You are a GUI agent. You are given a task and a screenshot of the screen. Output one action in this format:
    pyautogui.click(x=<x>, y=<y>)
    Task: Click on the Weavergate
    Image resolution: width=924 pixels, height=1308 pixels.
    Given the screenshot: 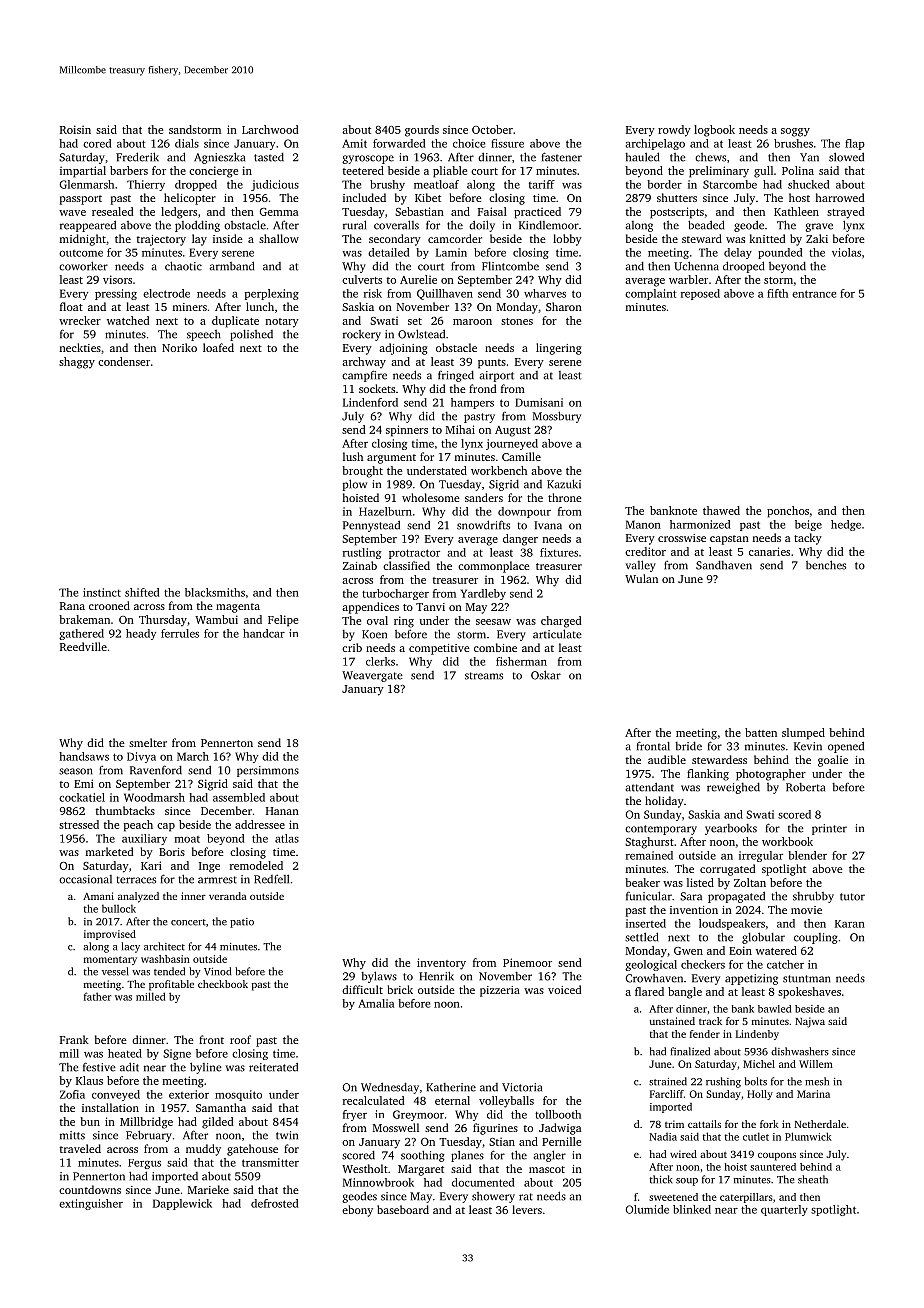 What is the action you would take?
    pyautogui.click(x=372, y=676)
